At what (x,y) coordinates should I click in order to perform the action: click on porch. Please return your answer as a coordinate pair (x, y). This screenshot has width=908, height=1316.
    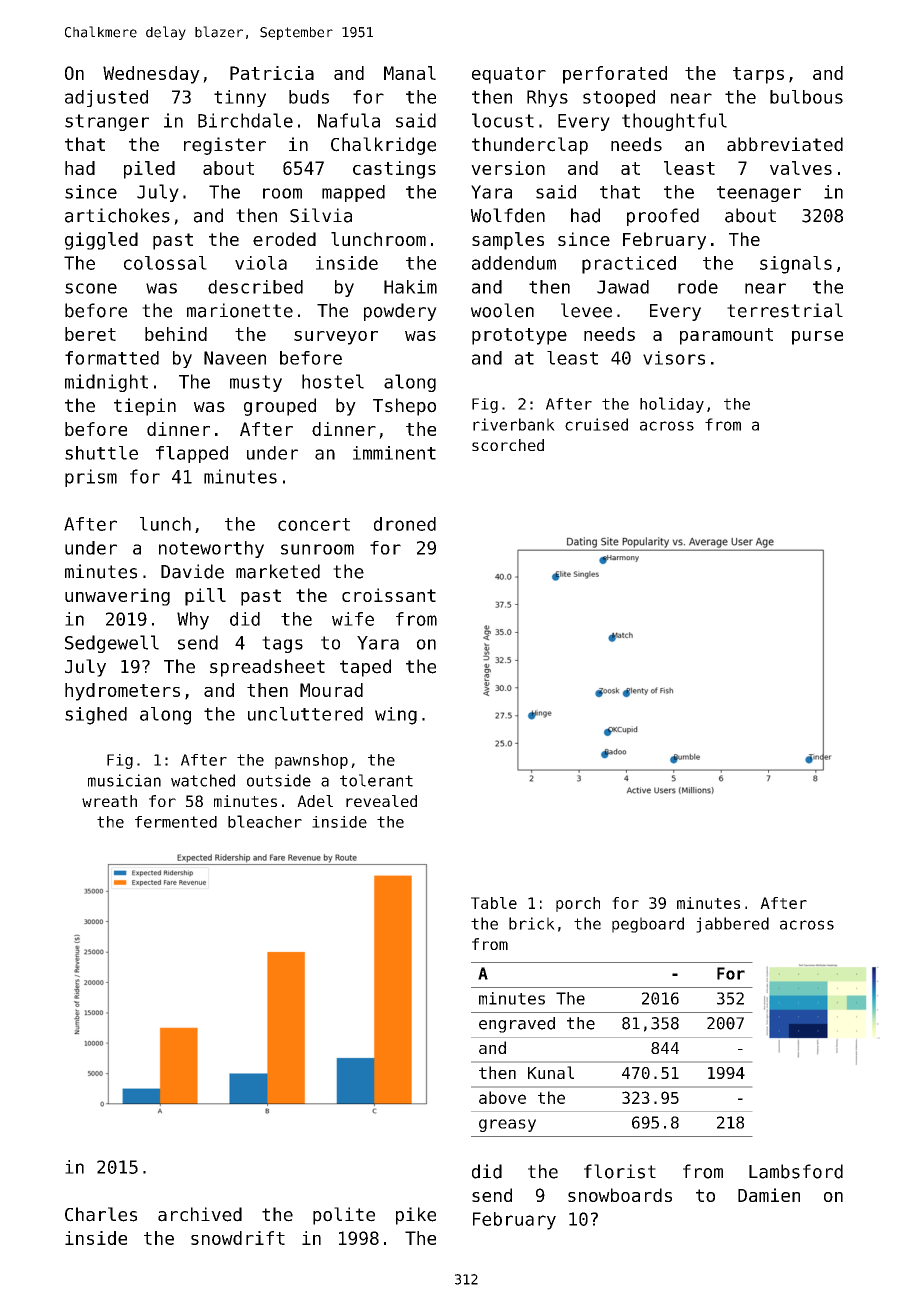
    Looking at the image, I should click on (578, 904).
